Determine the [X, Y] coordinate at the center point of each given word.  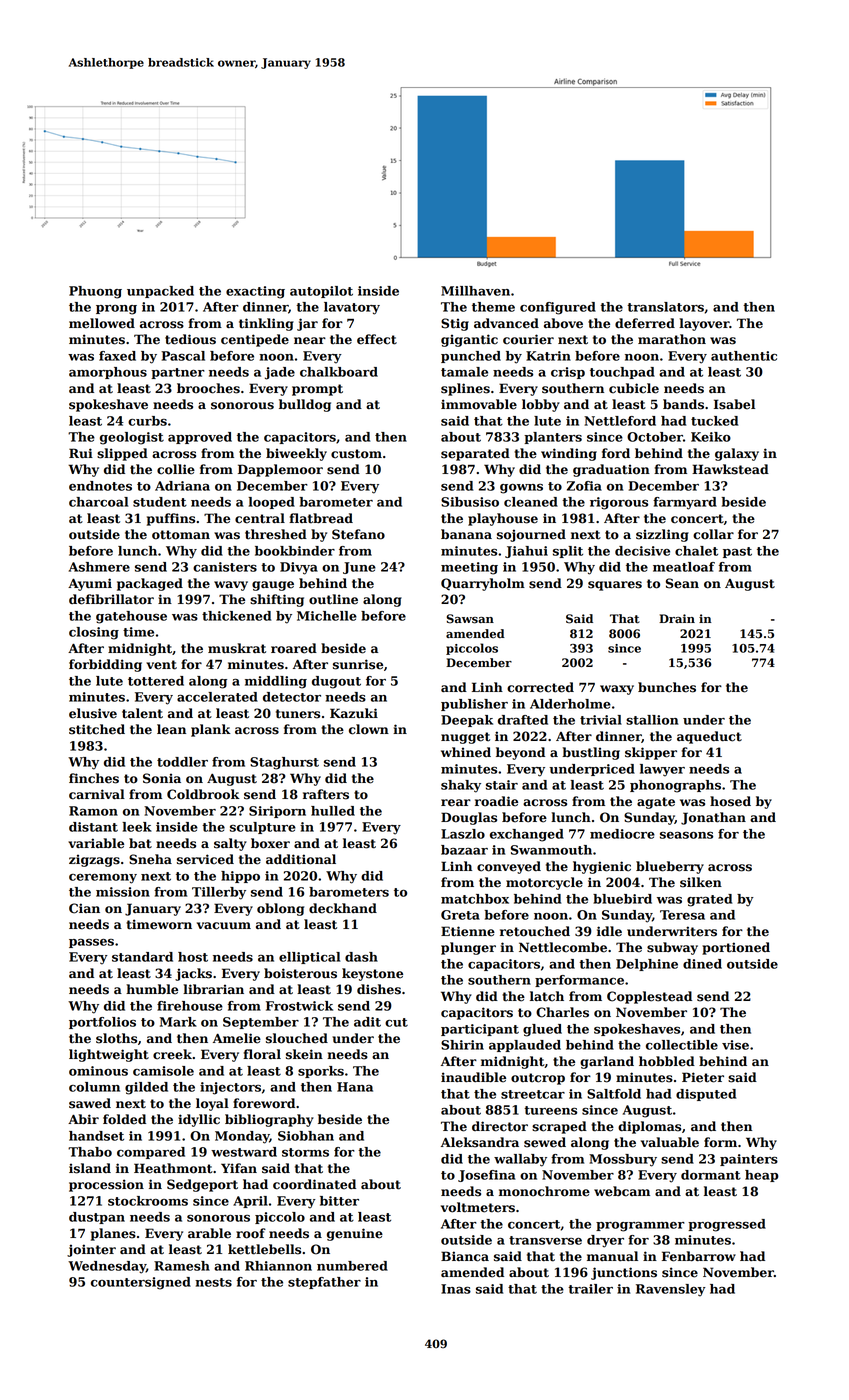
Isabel [734, 404]
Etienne [468, 931]
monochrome [544, 1191]
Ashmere [99, 567]
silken [701, 882]
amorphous [108, 373]
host [193, 957]
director [500, 1126]
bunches [667, 687]
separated [475, 454]
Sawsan [470, 619]
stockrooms [148, 1201]
